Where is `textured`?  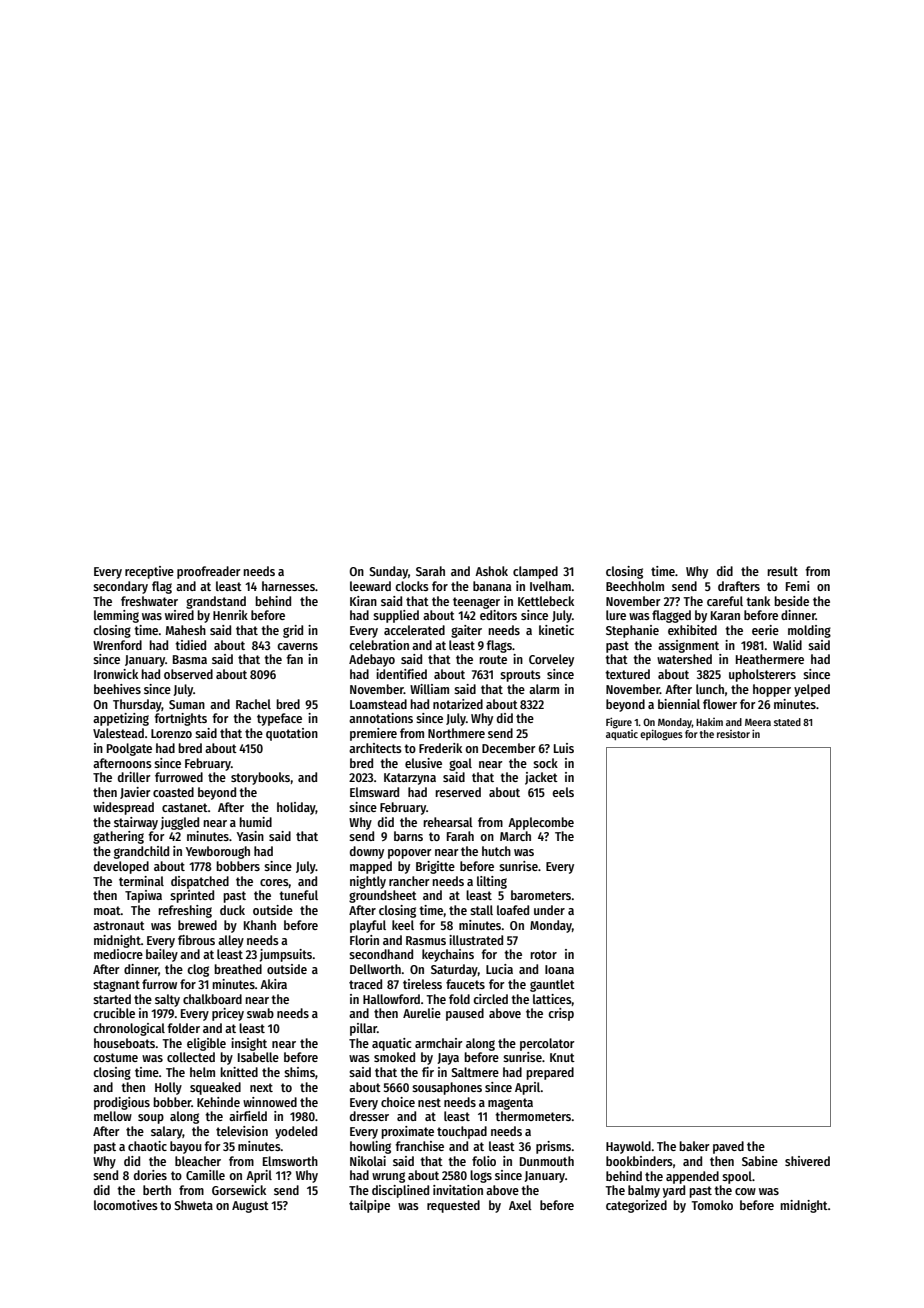
textured is located at coordinates (627, 674).
